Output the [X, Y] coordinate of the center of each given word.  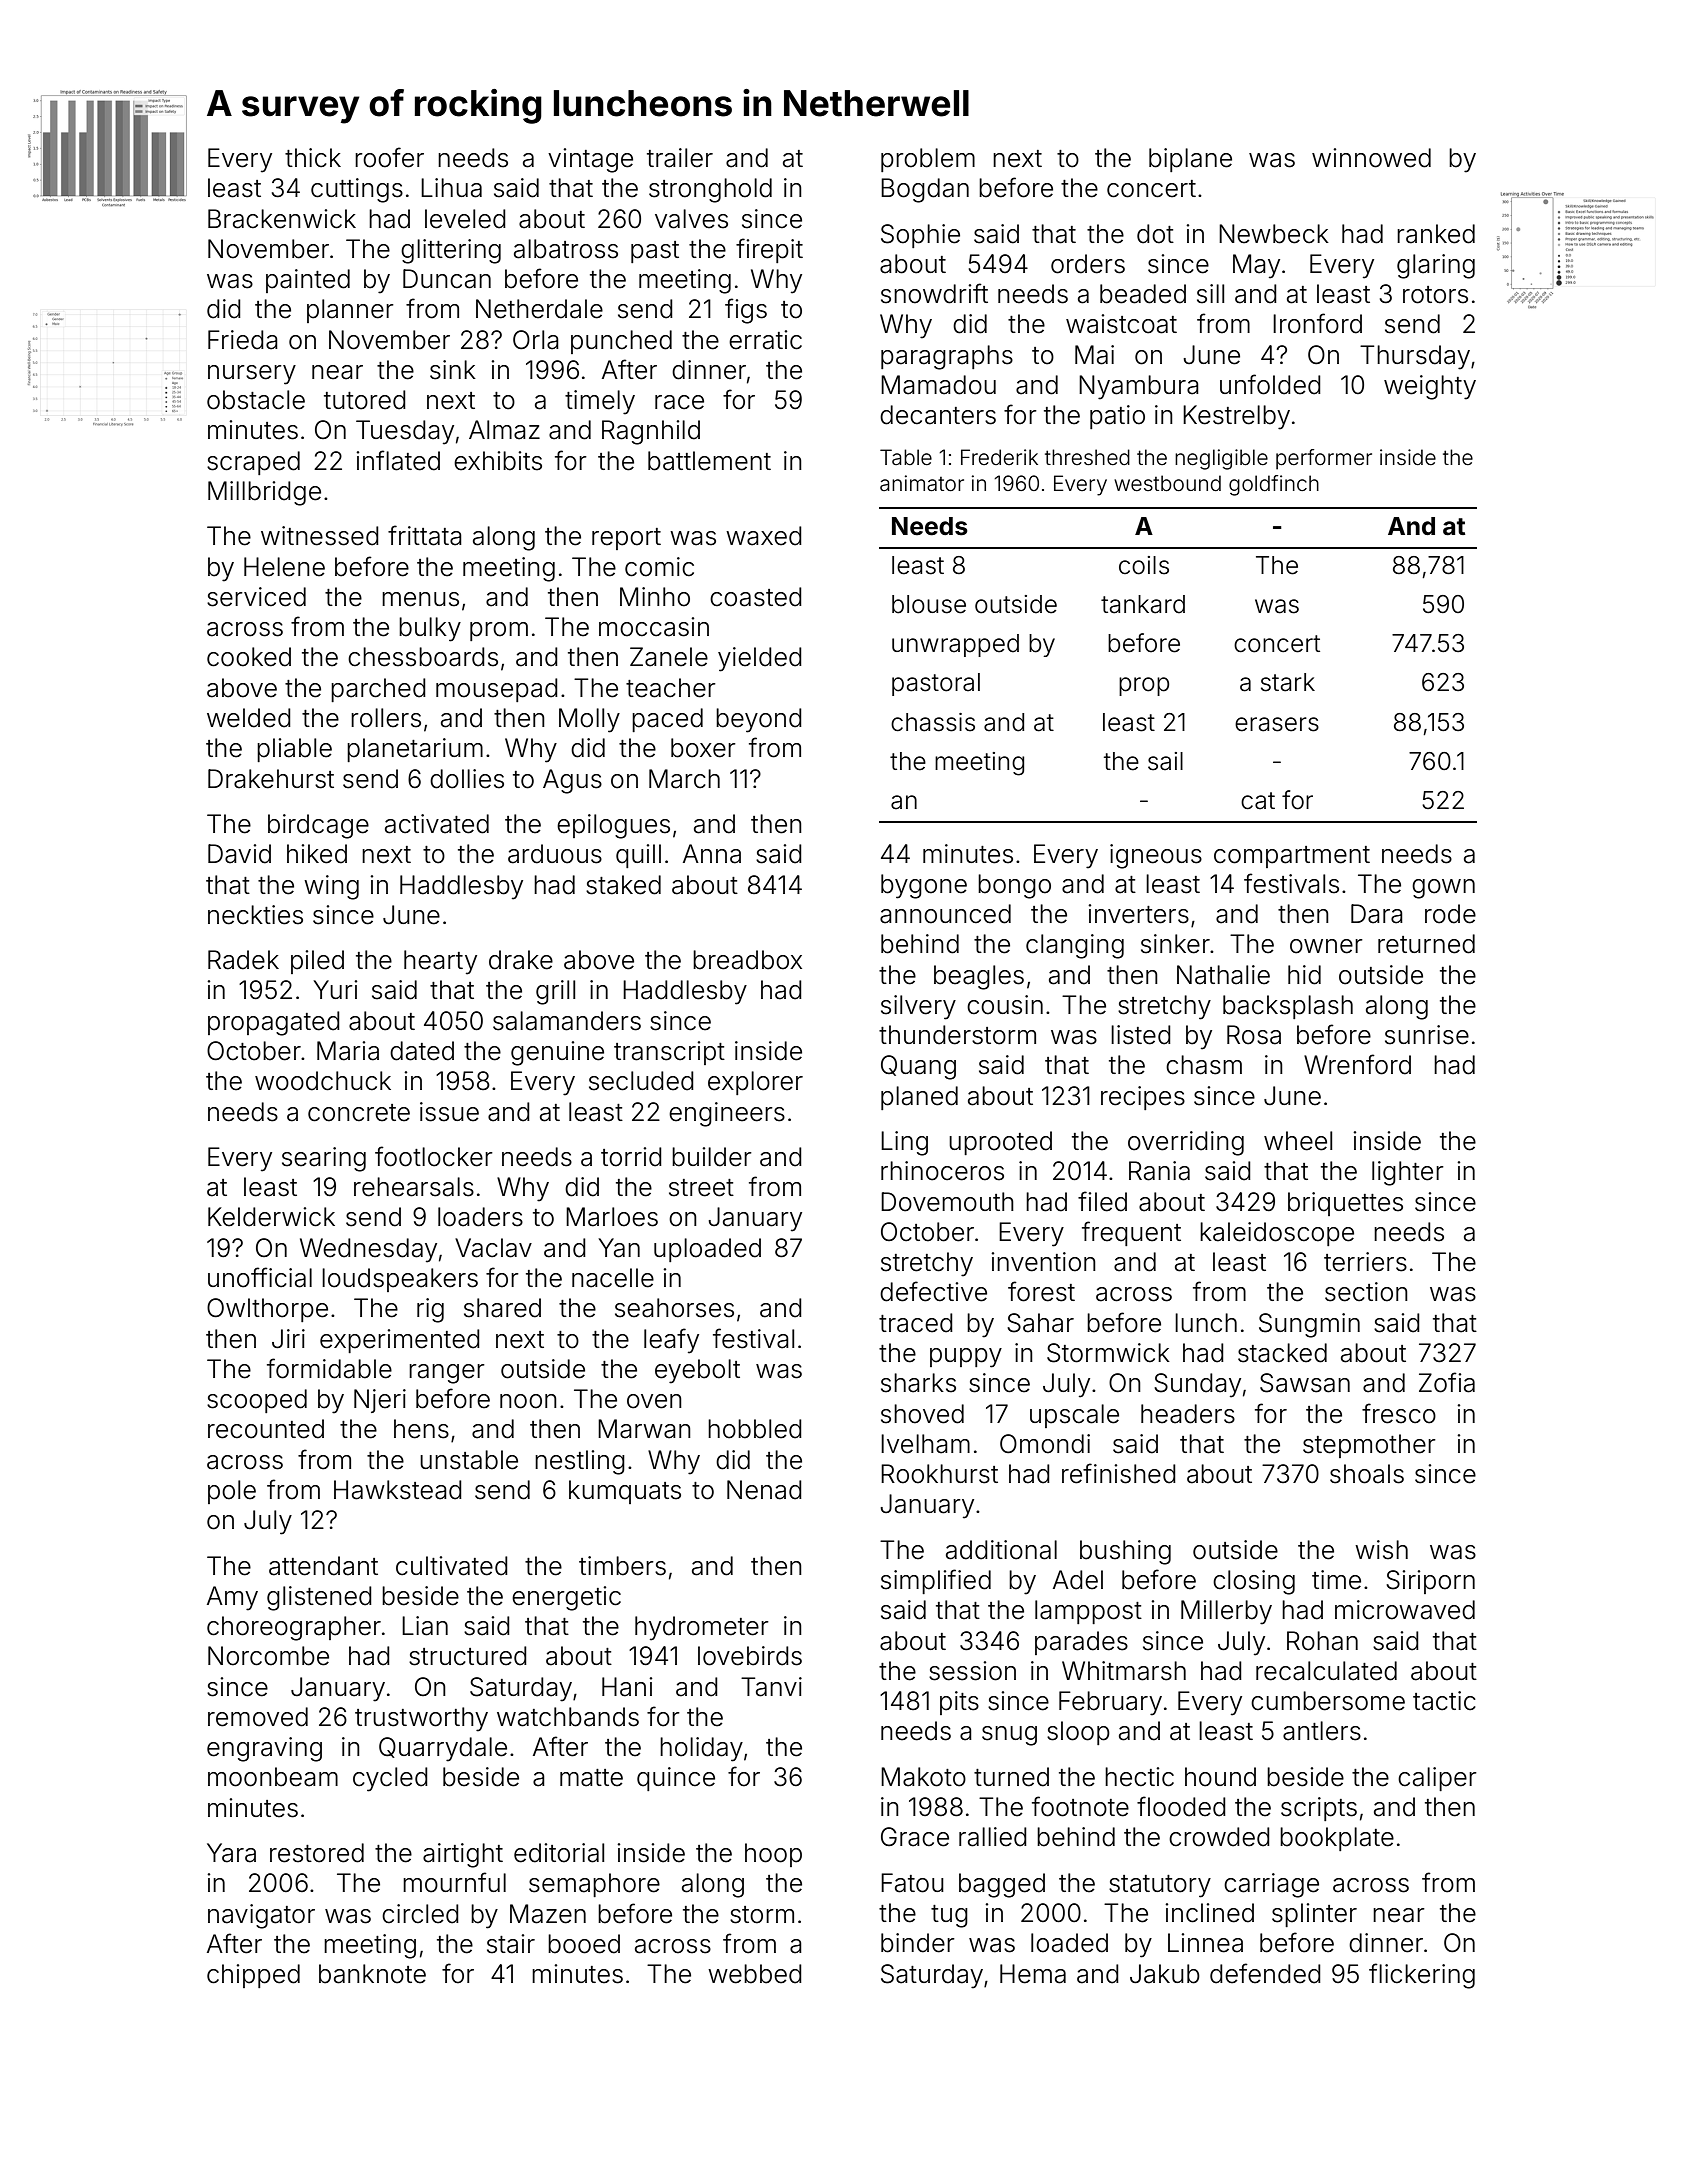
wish [1381, 1550]
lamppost [1088, 1612]
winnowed [1371, 158]
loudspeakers [400, 1280]
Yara [231, 1853]
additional [1001, 1550]
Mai [1094, 355]
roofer [389, 157]
